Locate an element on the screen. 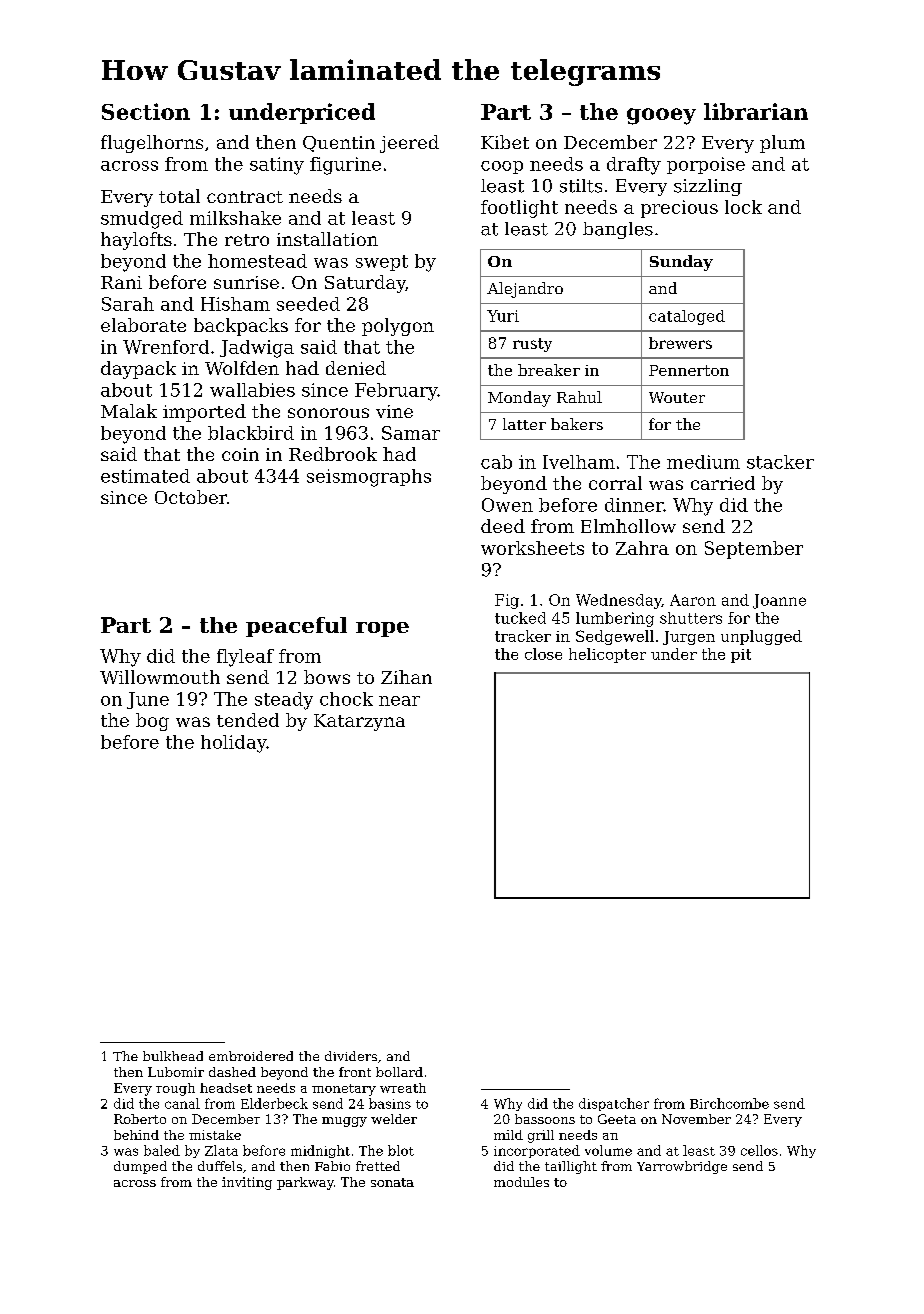  cellos is located at coordinates (759, 1150).
